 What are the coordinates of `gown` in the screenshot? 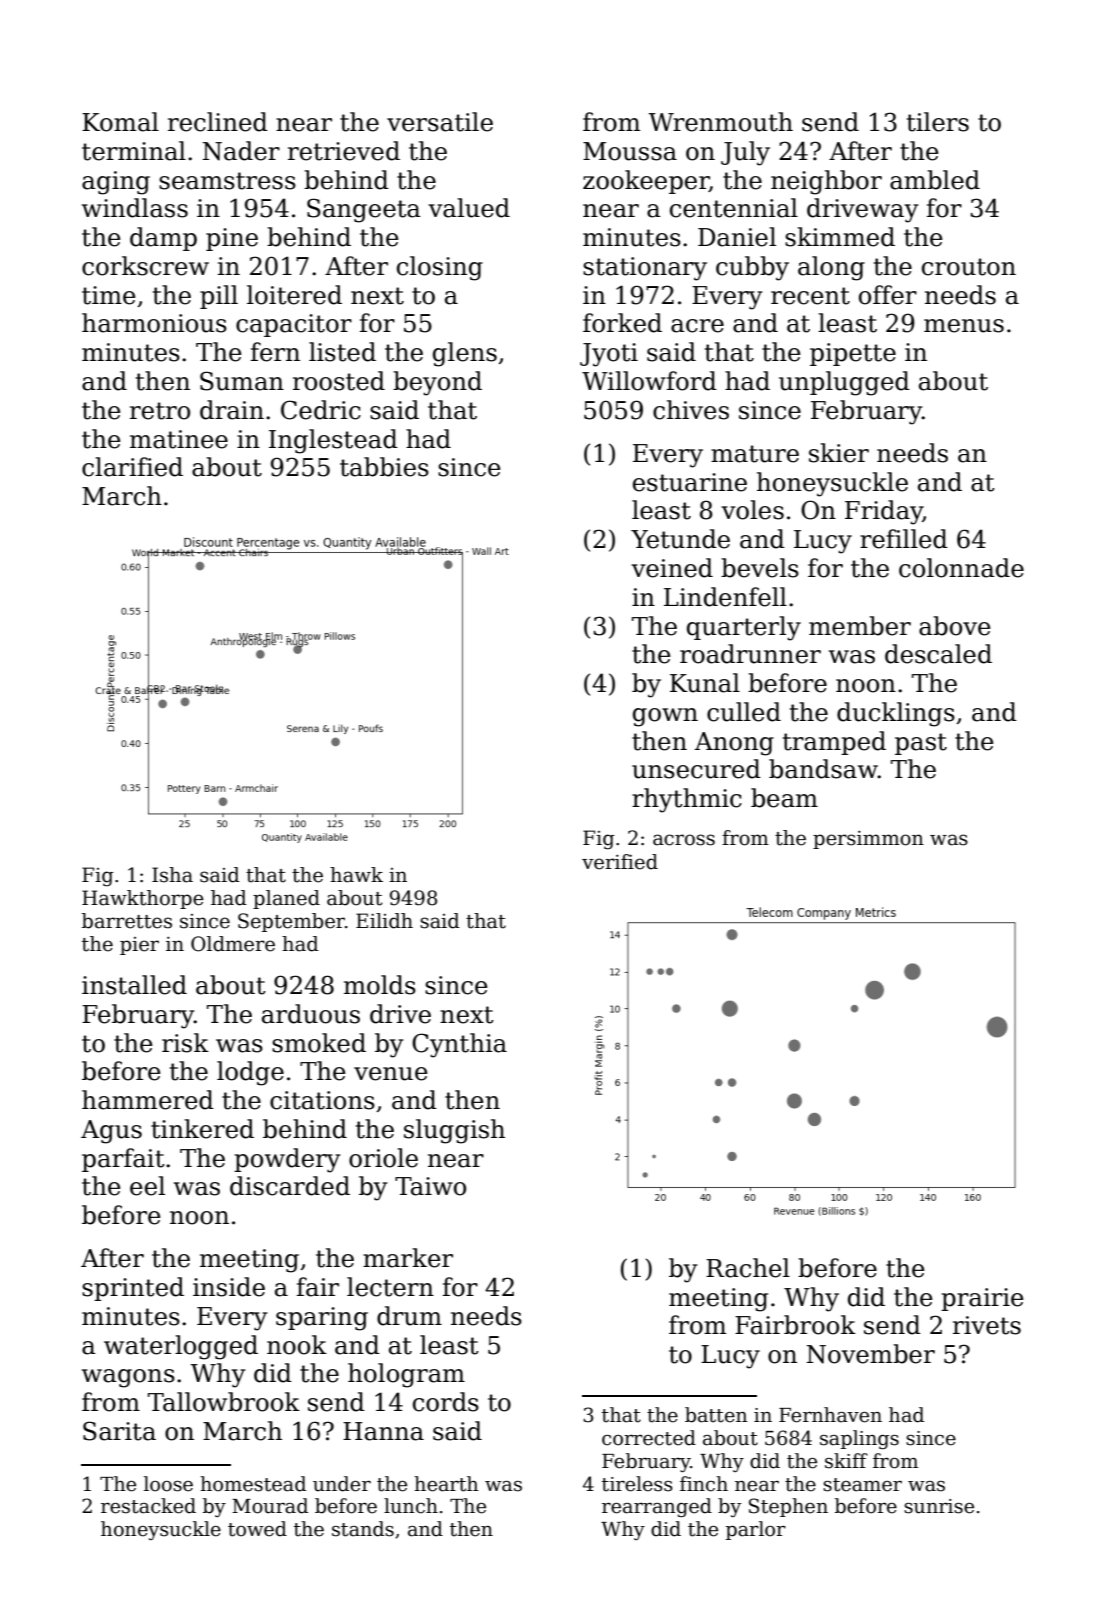 It's located at (665, 717).
